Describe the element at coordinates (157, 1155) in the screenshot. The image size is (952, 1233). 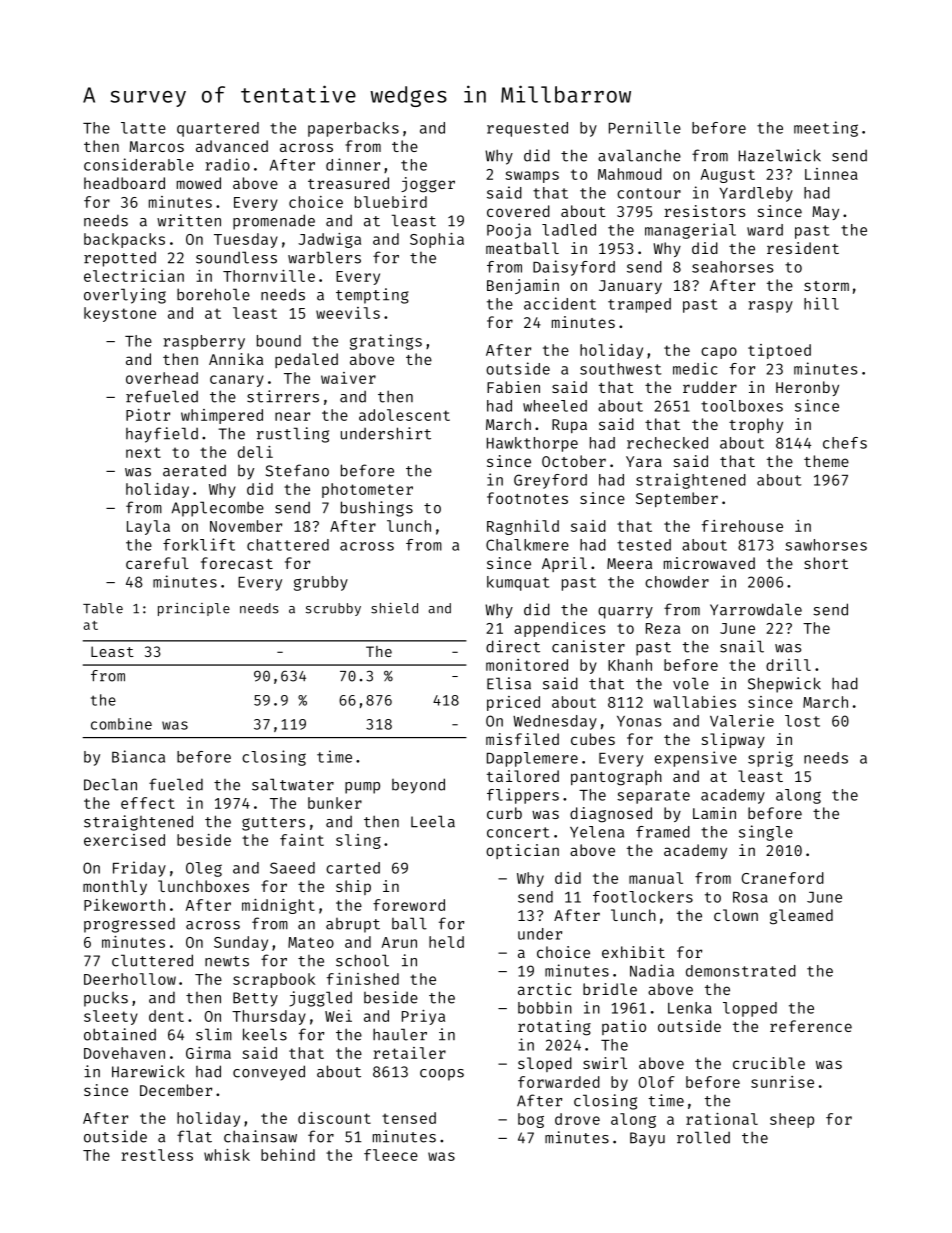
I see `restless` at that location.
